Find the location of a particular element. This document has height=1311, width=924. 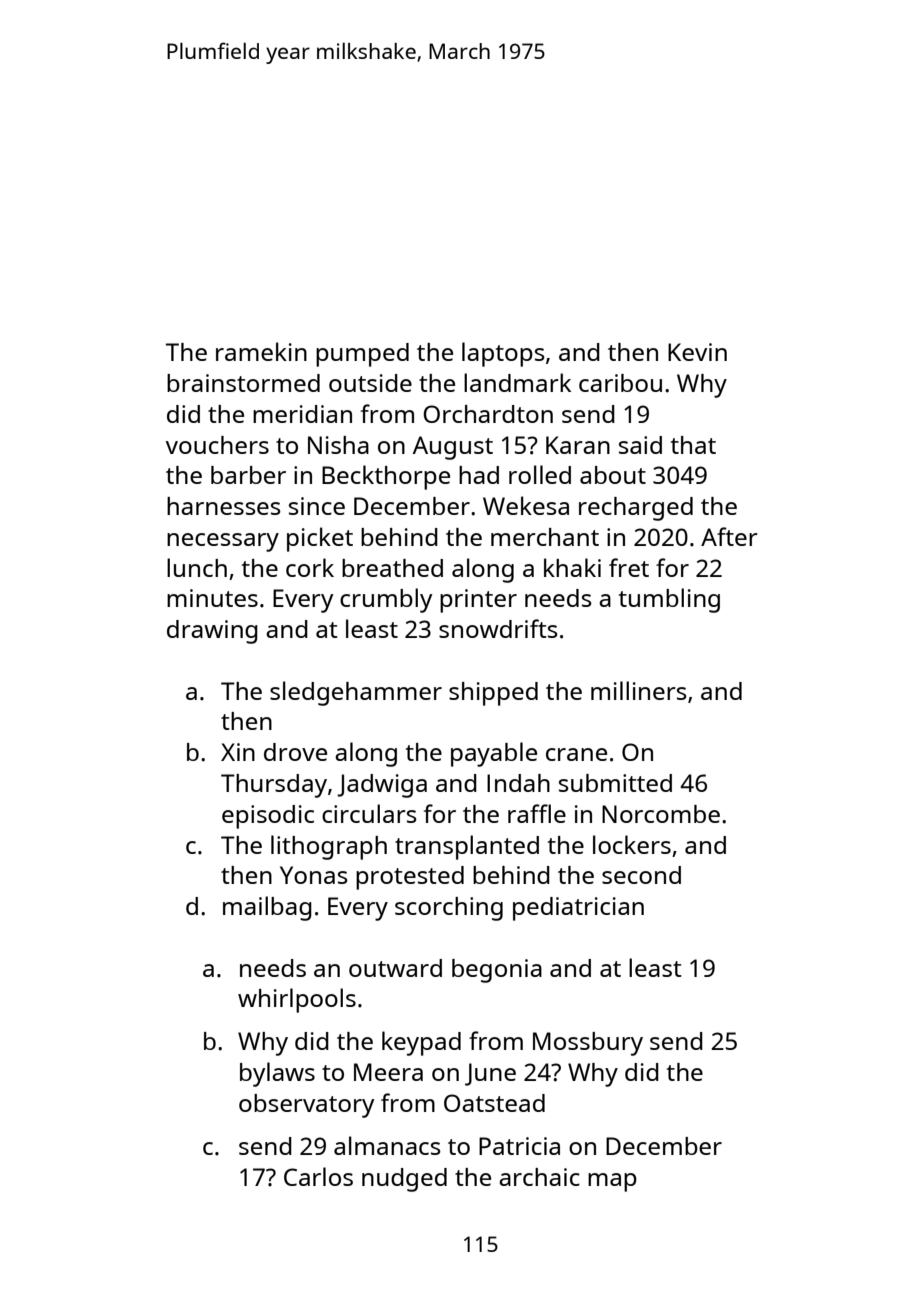

keypad is located at coordinates (421, 1043).
